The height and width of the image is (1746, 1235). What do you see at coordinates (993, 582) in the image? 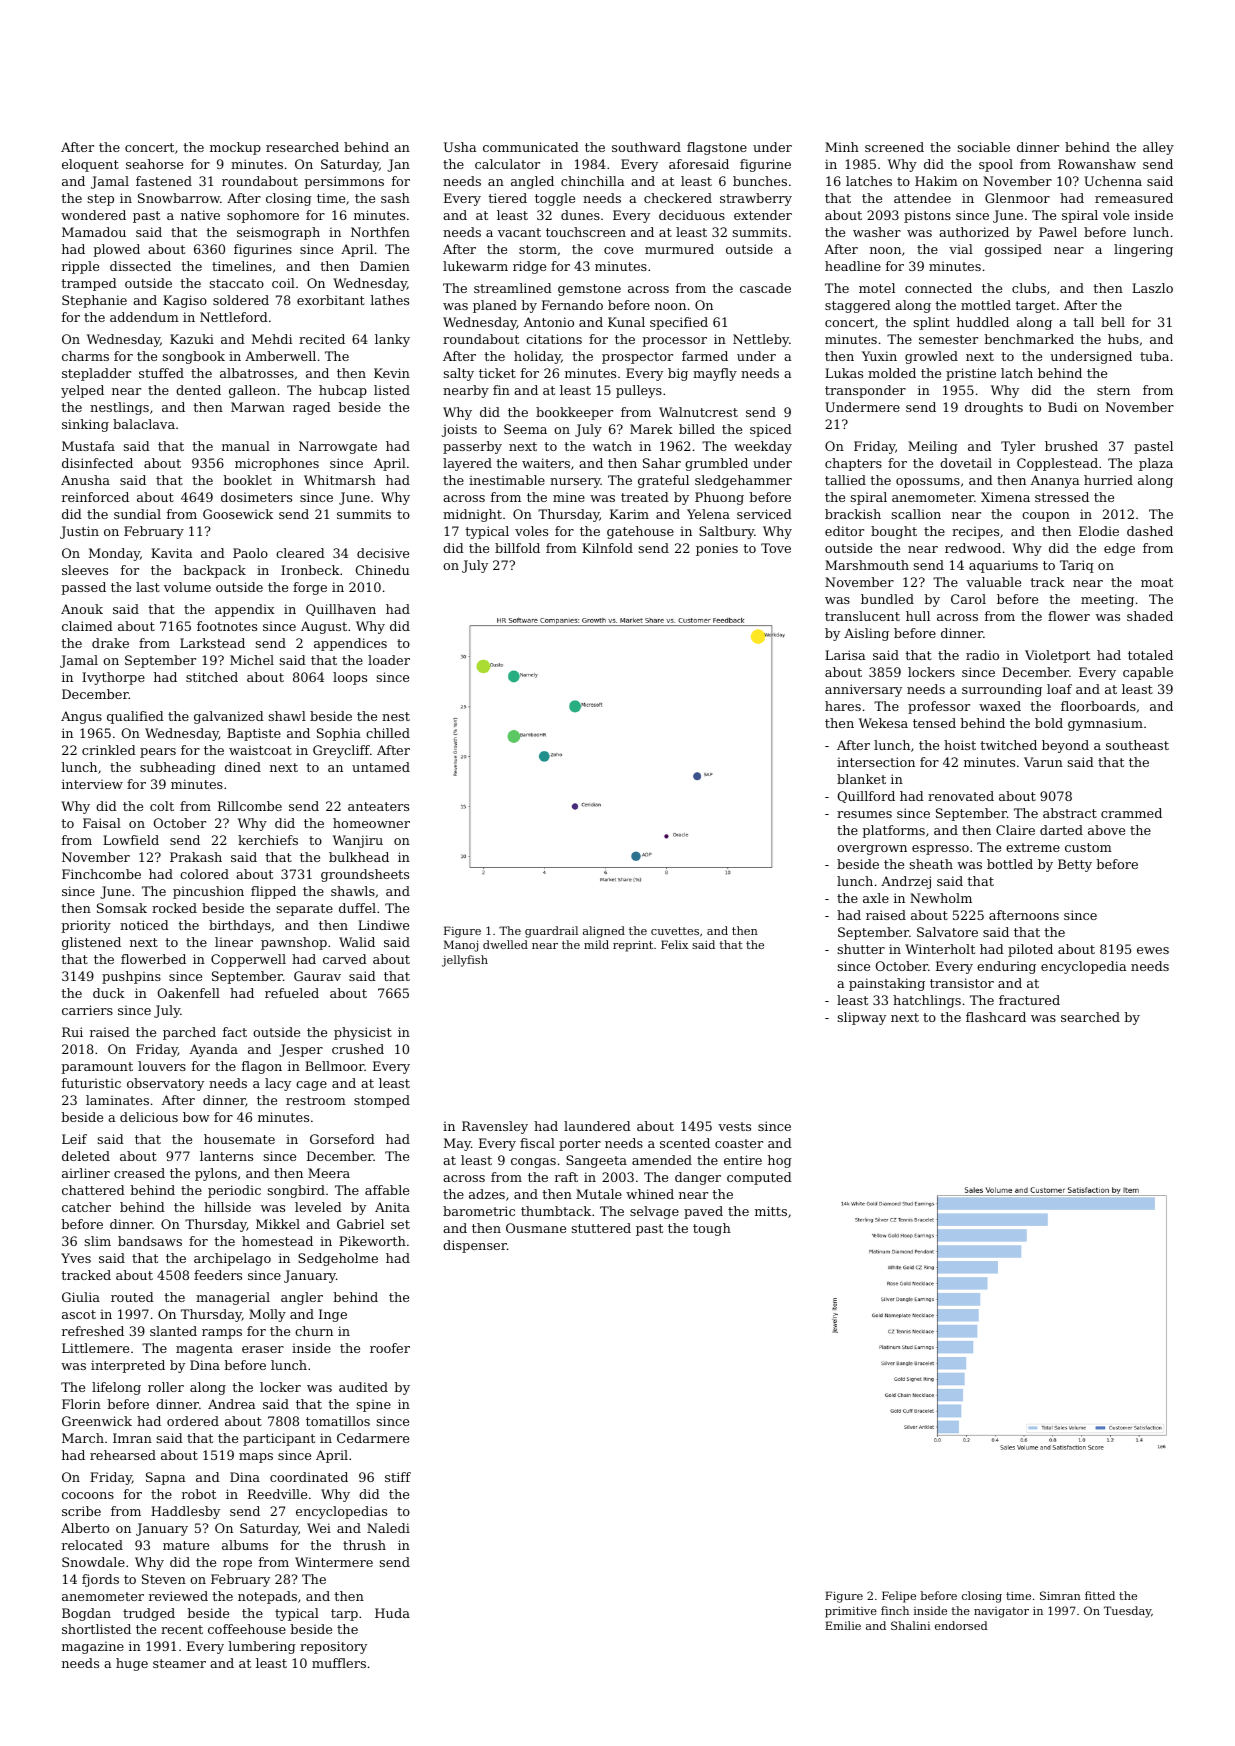
I see `valuable` at bounding box center [993, 582].
